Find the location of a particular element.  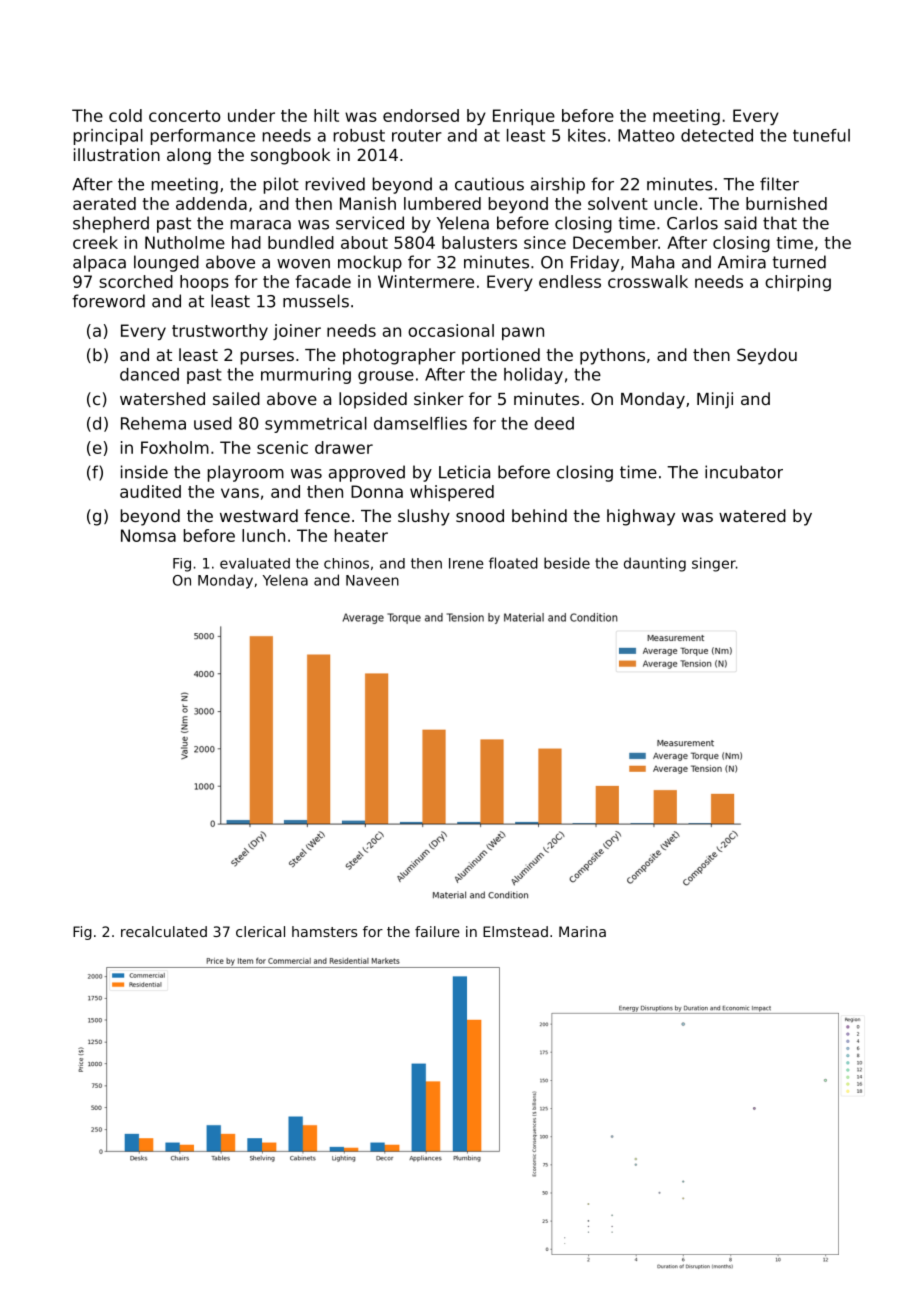

recalculated is located at coordinates (164, 931).
